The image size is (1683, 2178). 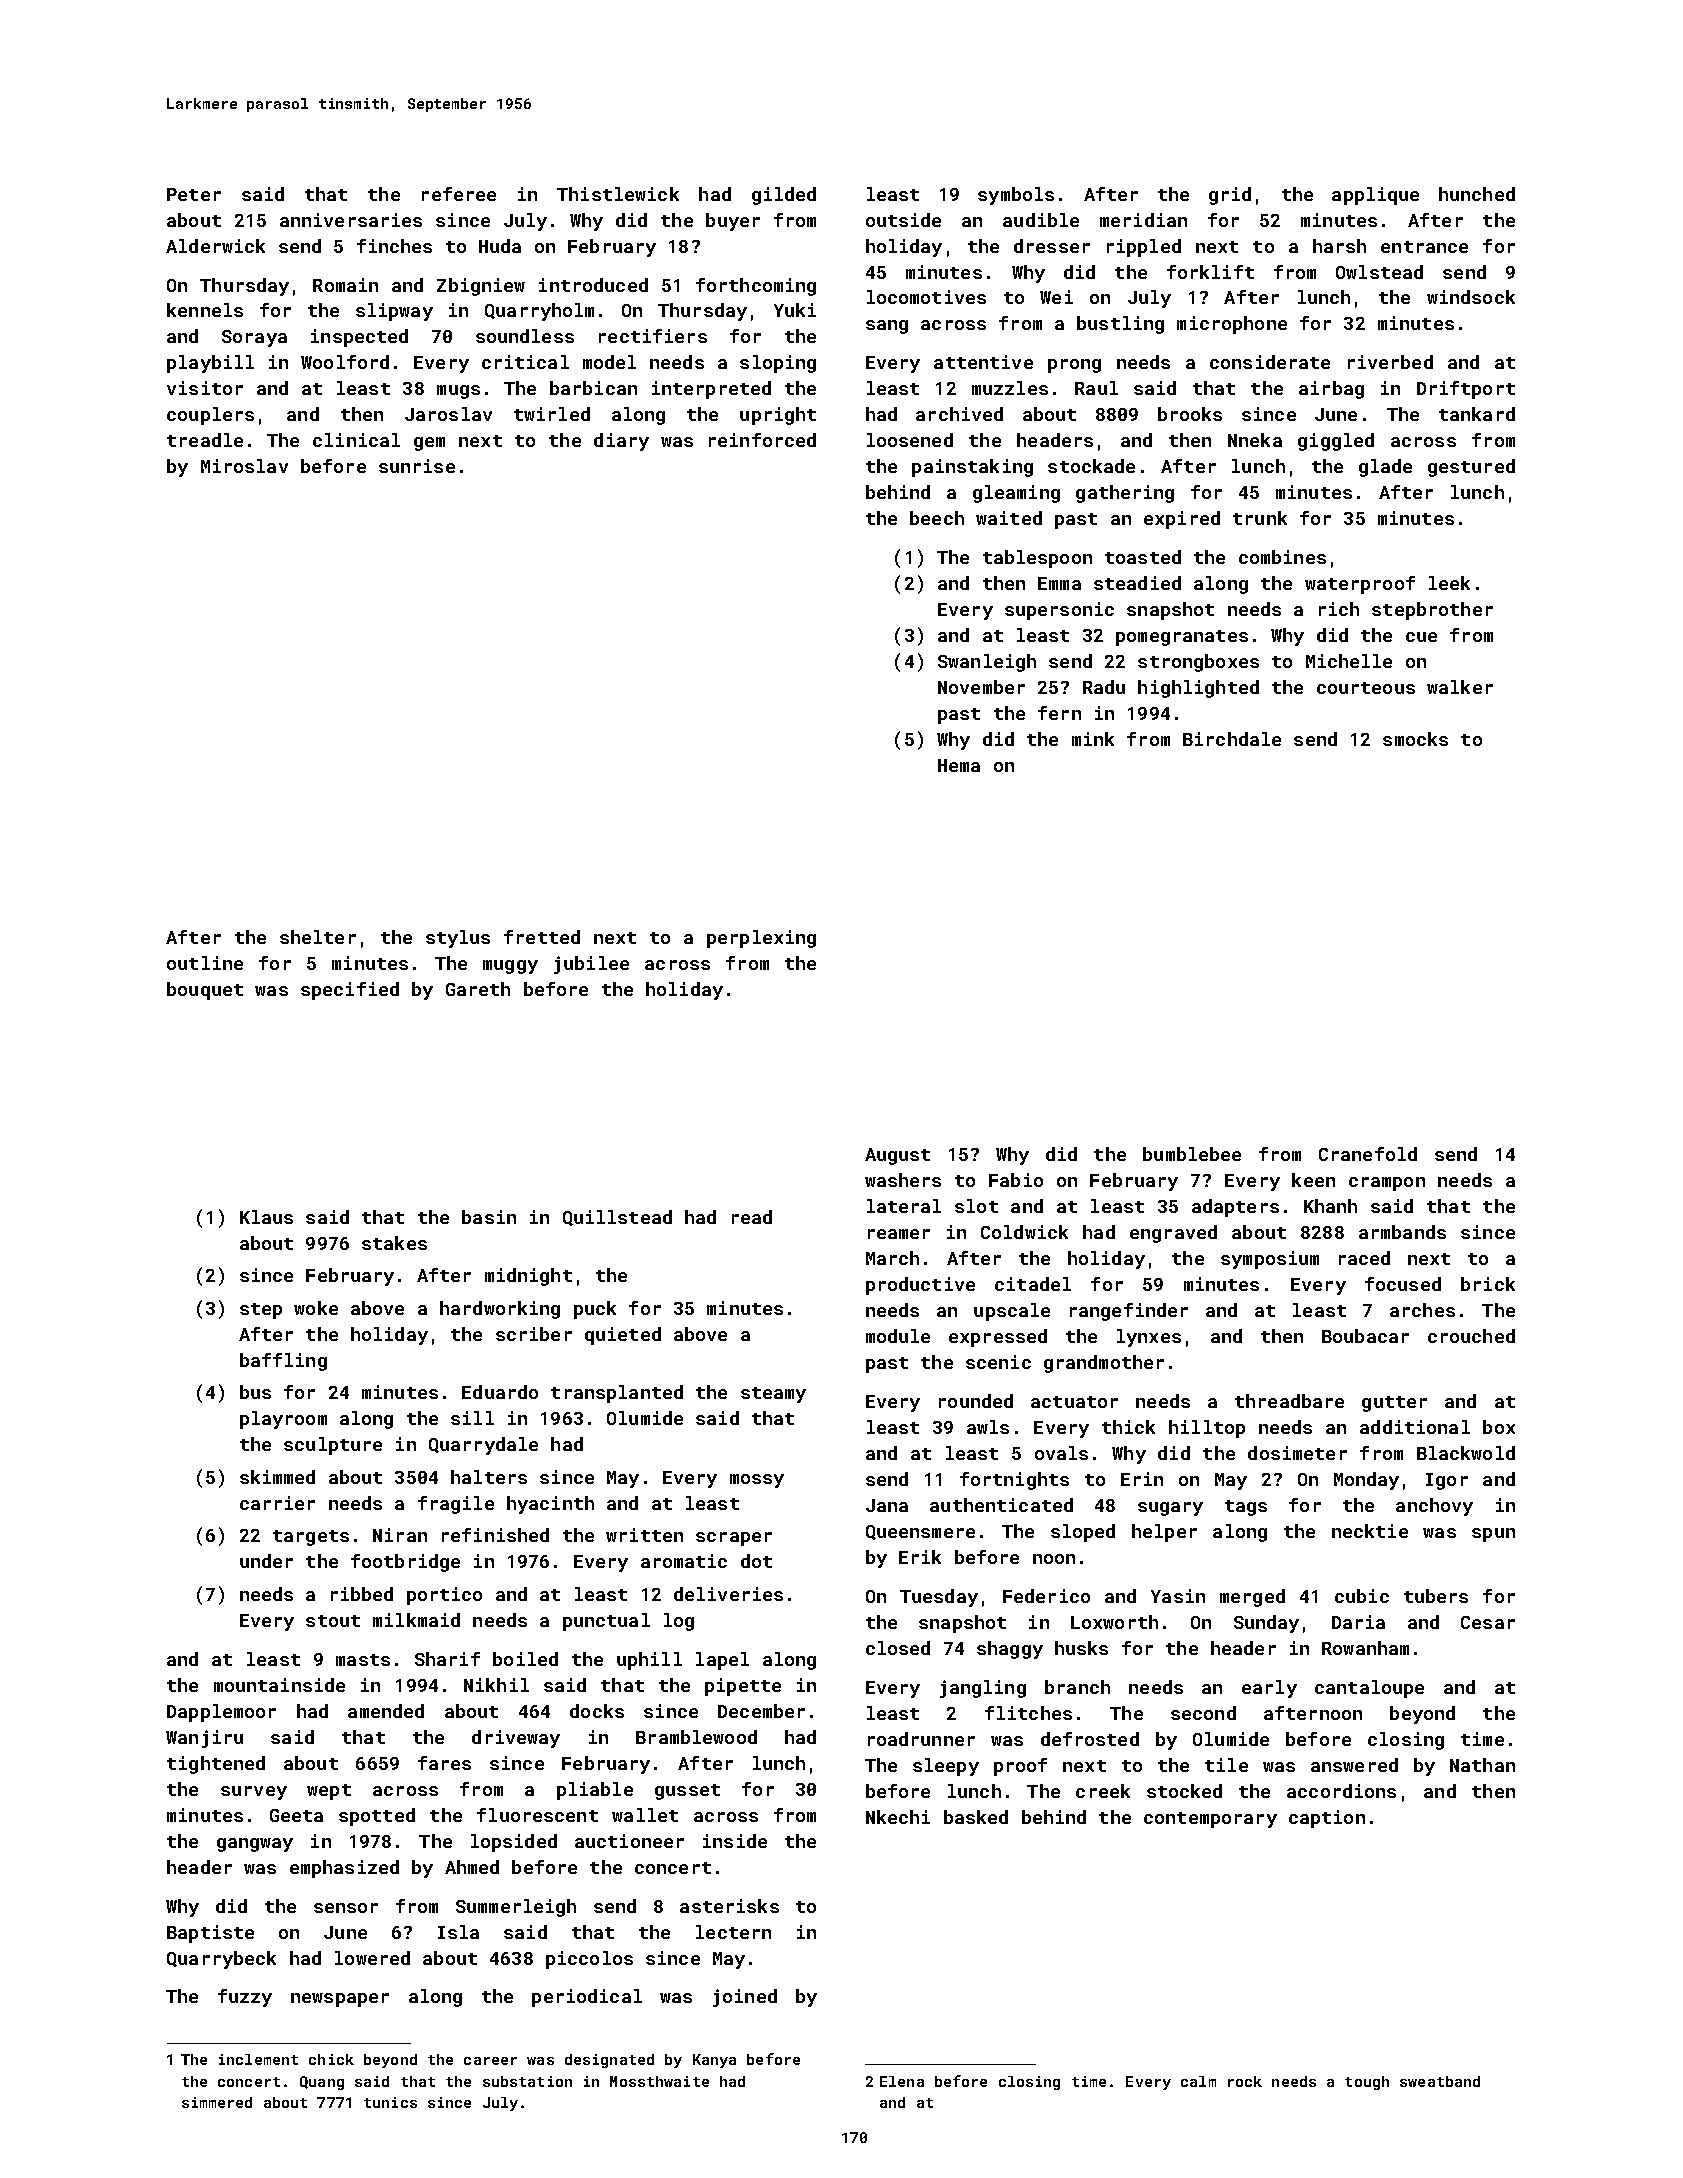 What do you see at coordinates (784, 196) in the document?
I see `gilded` at bounding box center [784, 196].
